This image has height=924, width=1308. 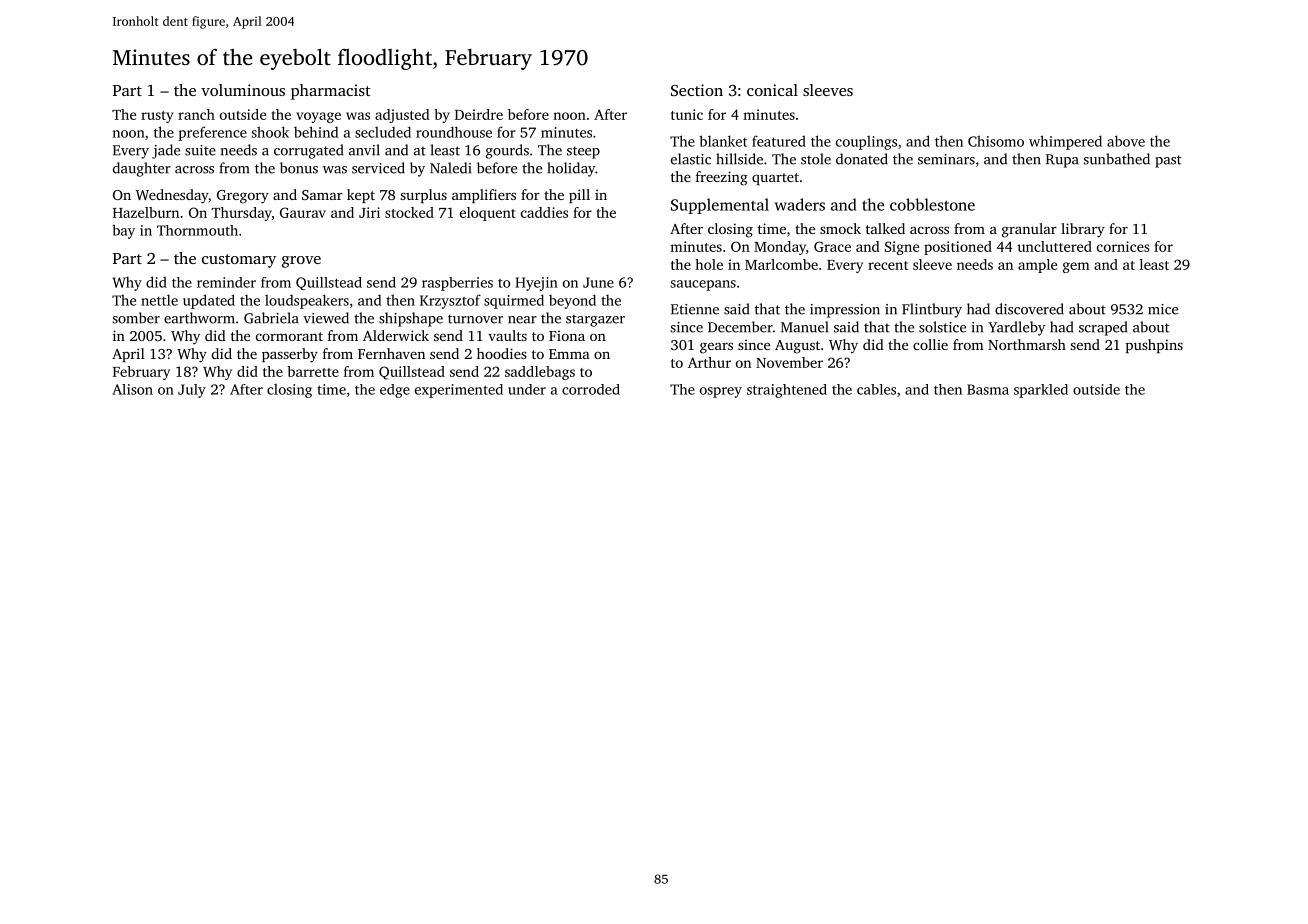 What do you see at coordinates (172, 196) in the image?
I see `Wednesday` at bounding box center [172, 196].
